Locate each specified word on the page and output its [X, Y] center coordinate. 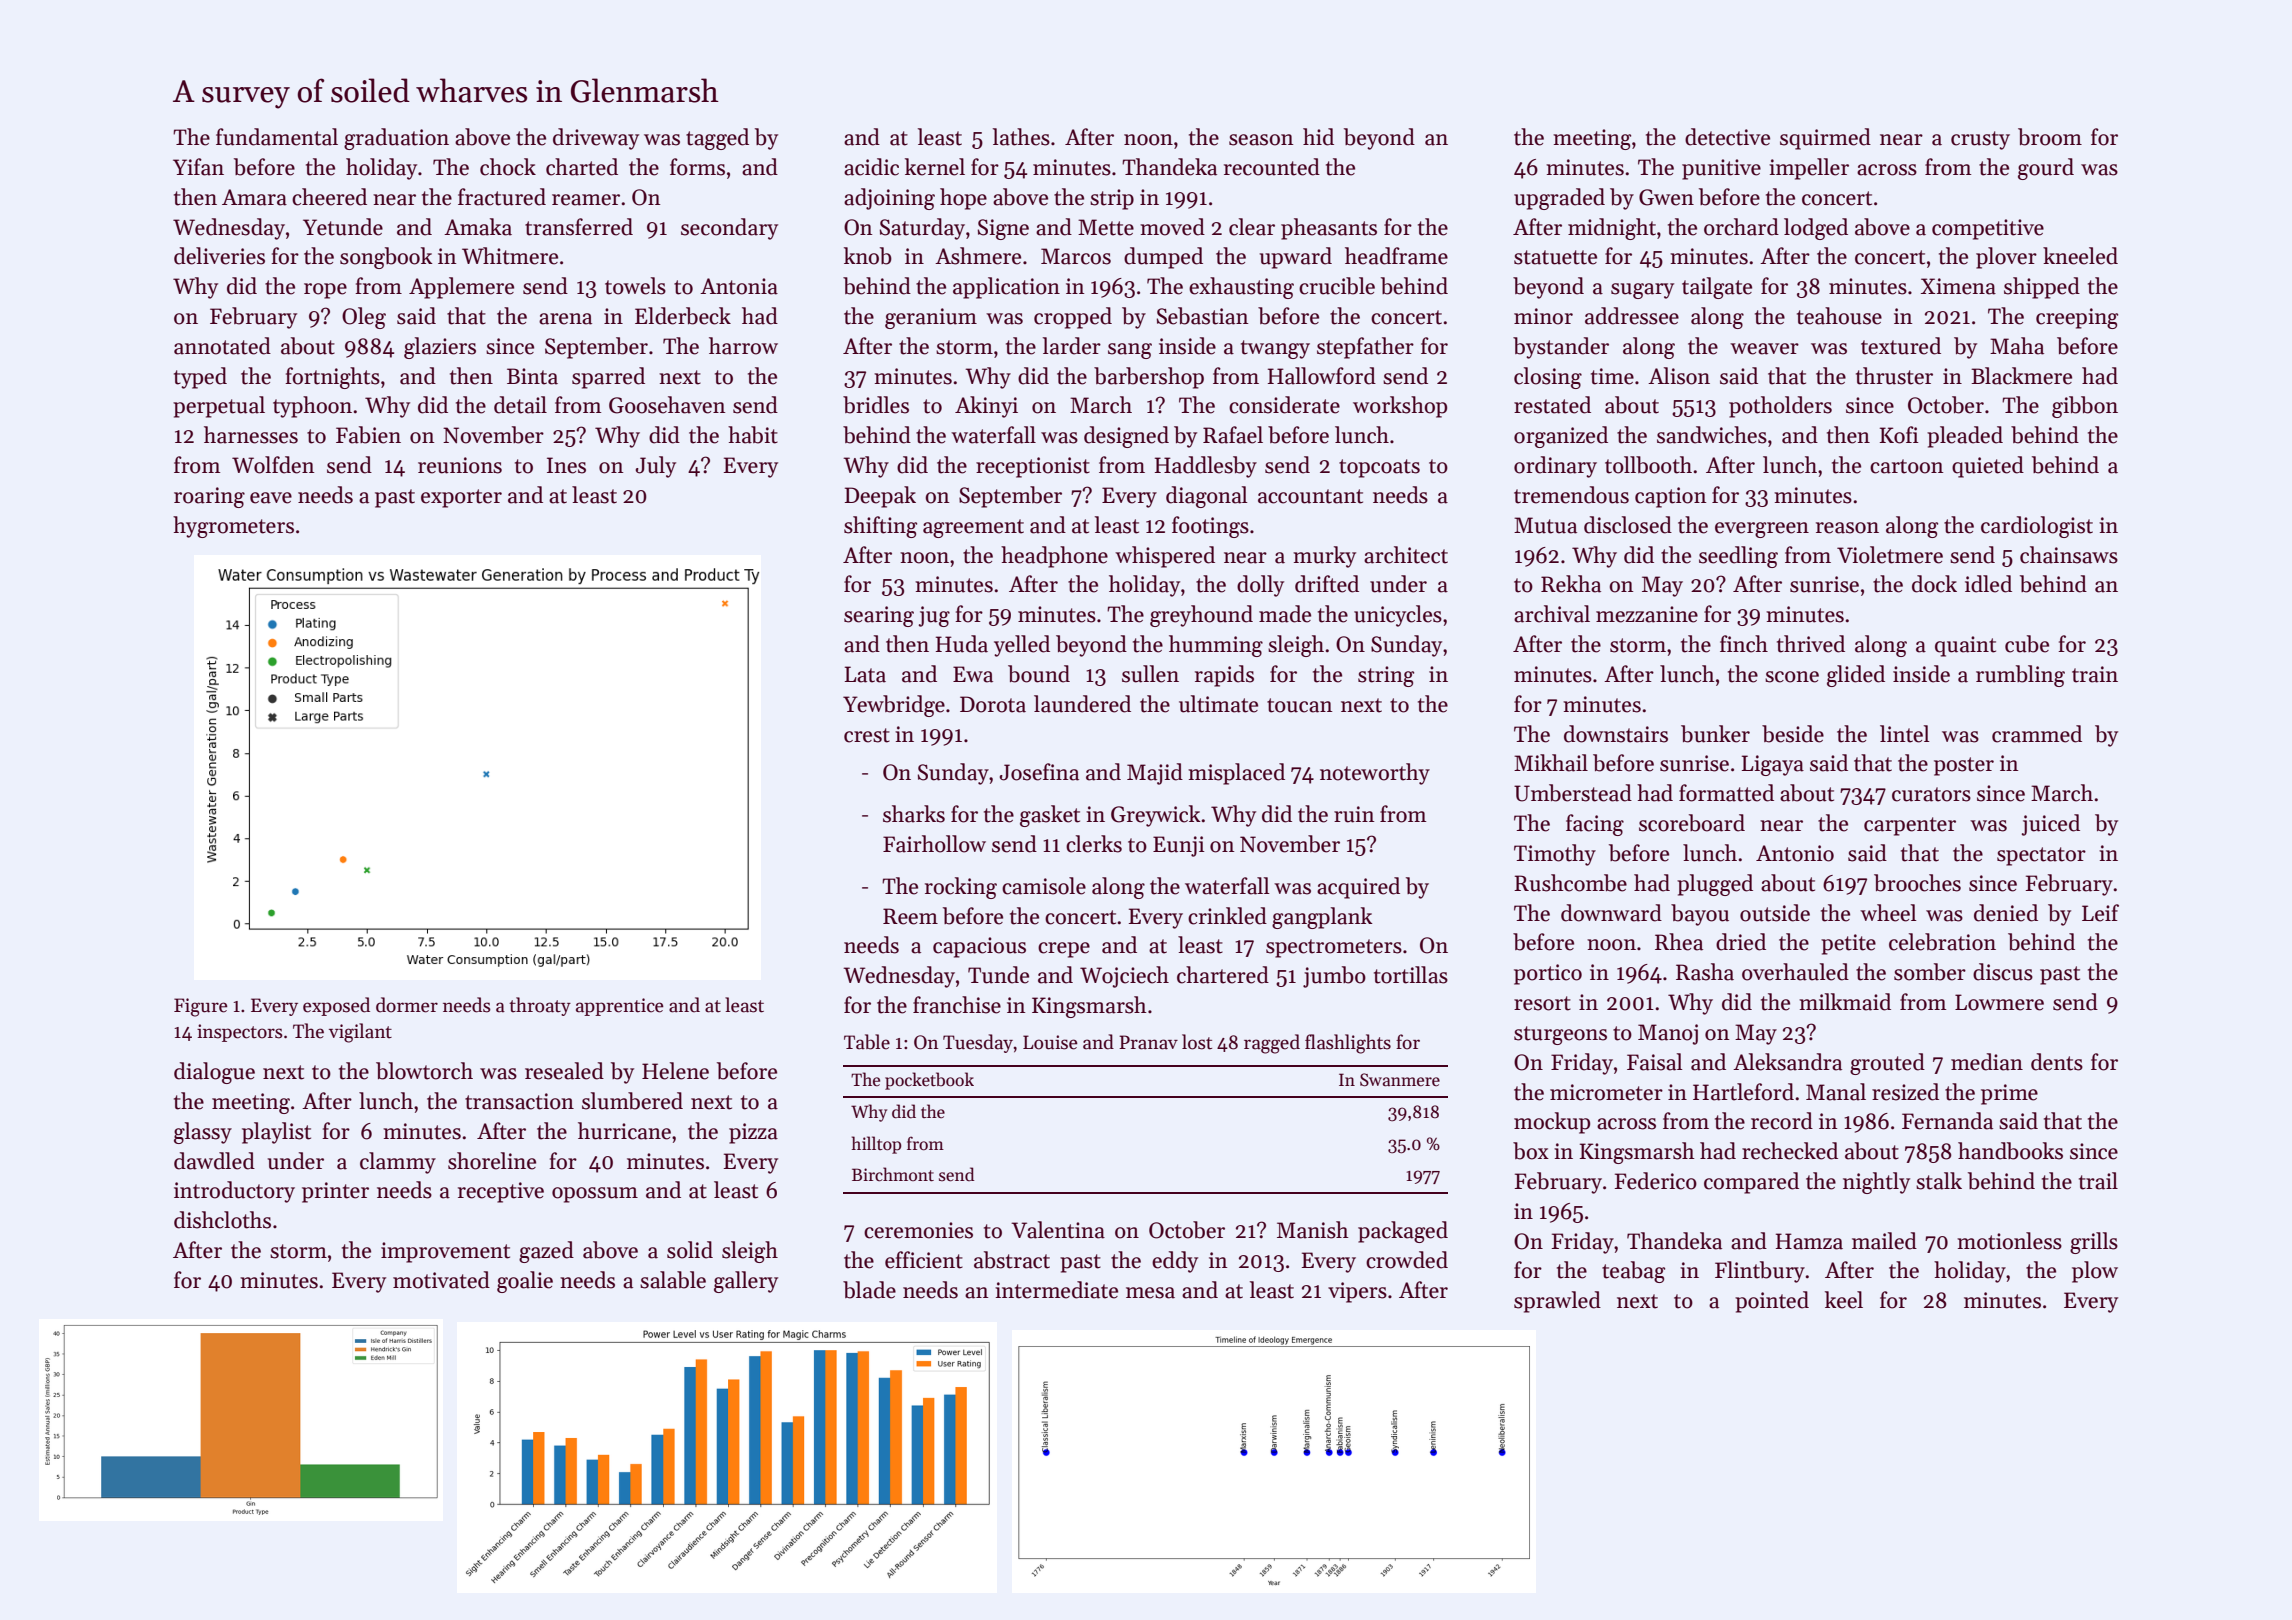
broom [2050, 137]
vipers [1357, 1292]
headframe [1396, 256]
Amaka [478, 227]
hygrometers [233, 527]
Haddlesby [1206, 467]
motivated [441, 1280]
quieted [1988, 467]
